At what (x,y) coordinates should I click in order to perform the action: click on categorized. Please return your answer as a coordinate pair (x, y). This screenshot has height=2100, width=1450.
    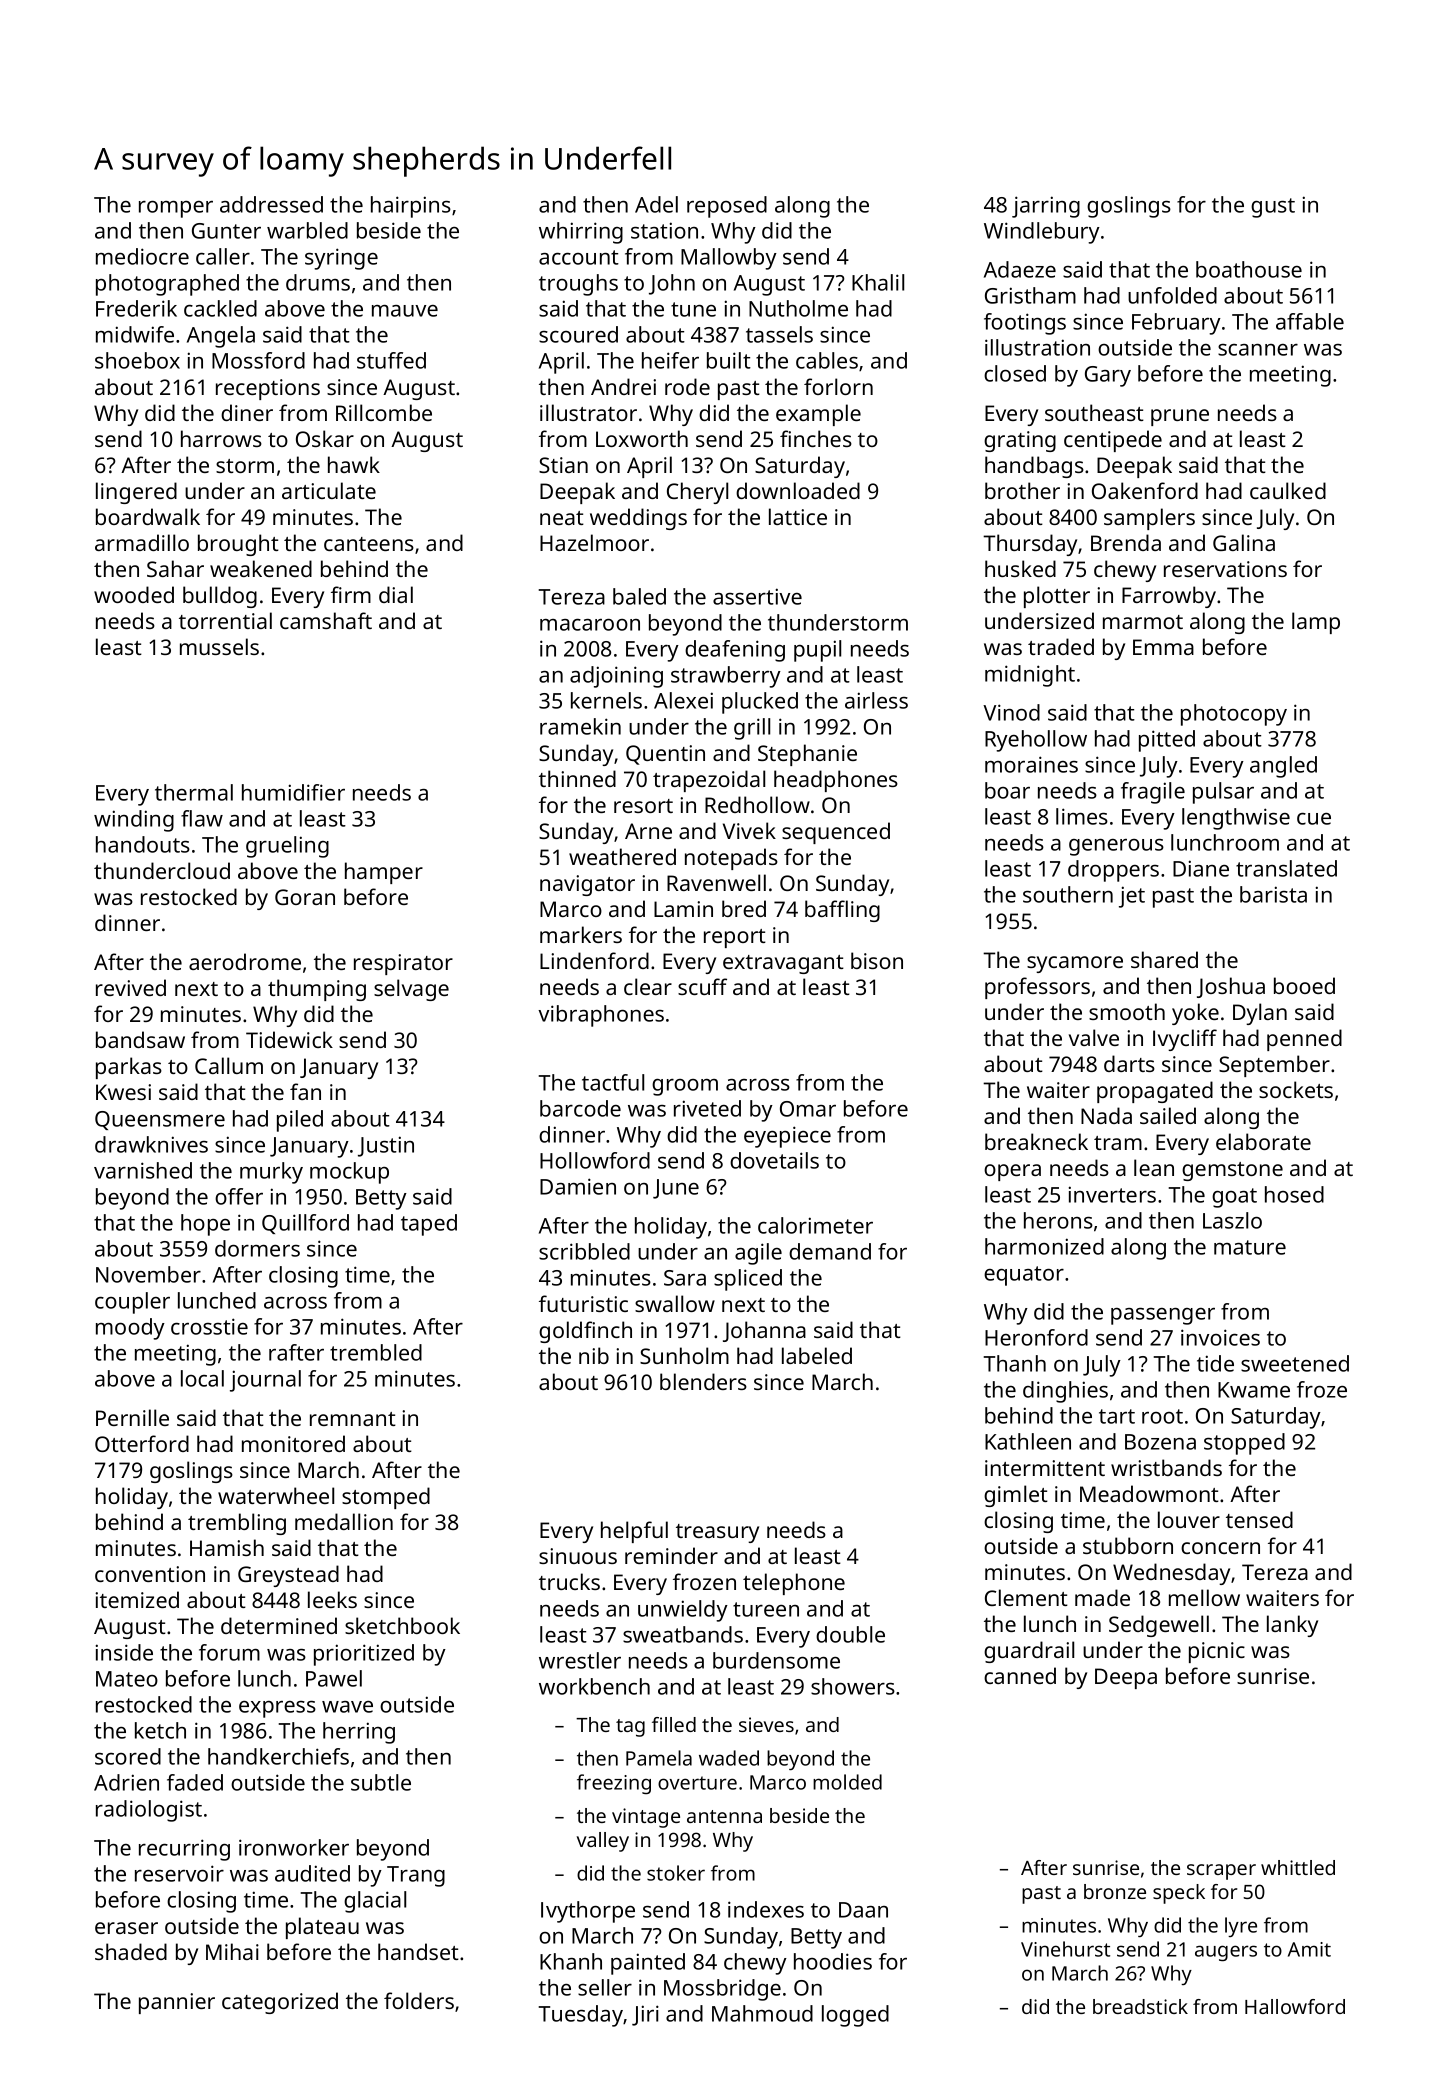
    Looking at the image, I should click on (280, 2003).
